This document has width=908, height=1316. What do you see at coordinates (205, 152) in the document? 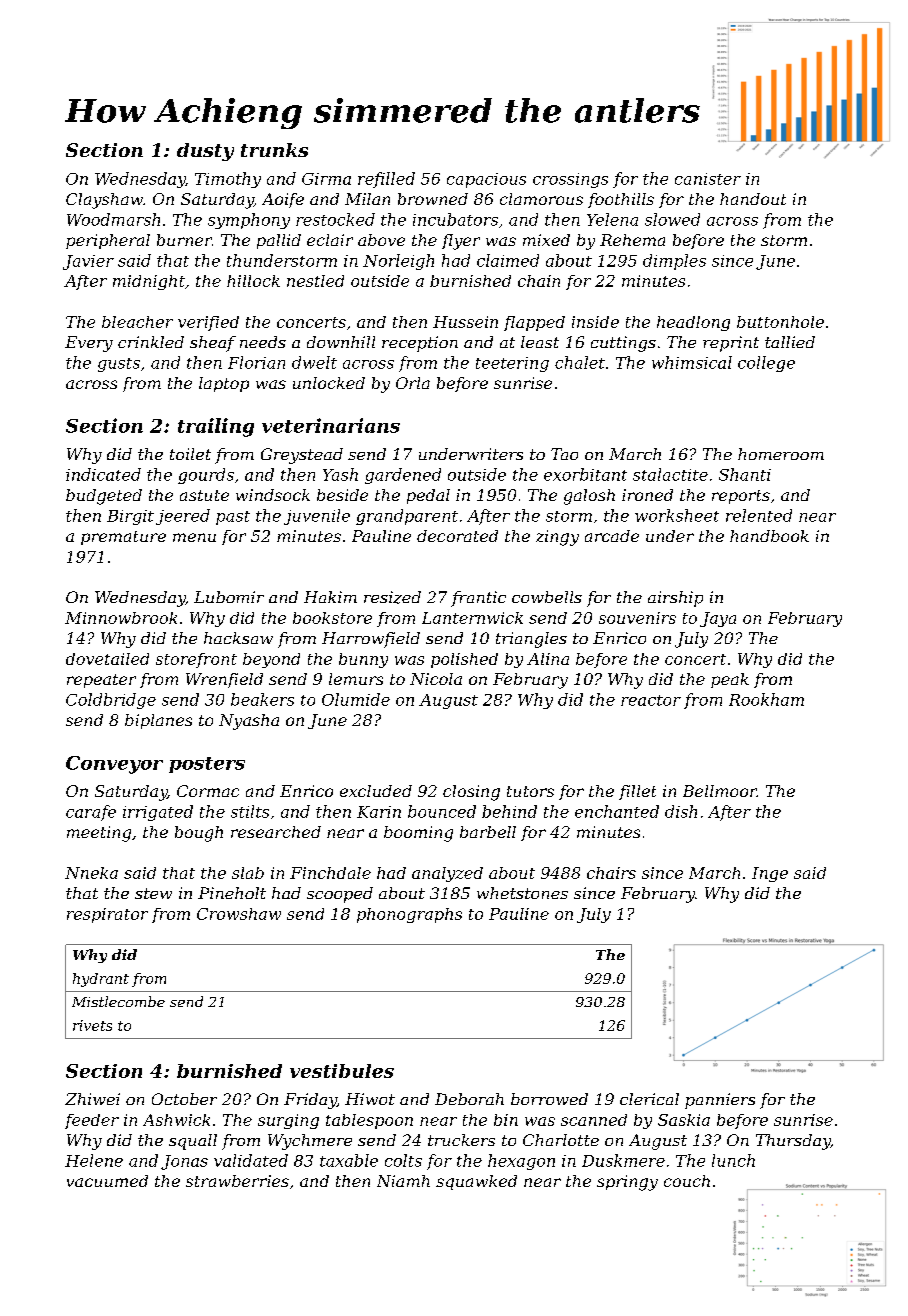
I see `dusty` at bounding box center [205, 152].
